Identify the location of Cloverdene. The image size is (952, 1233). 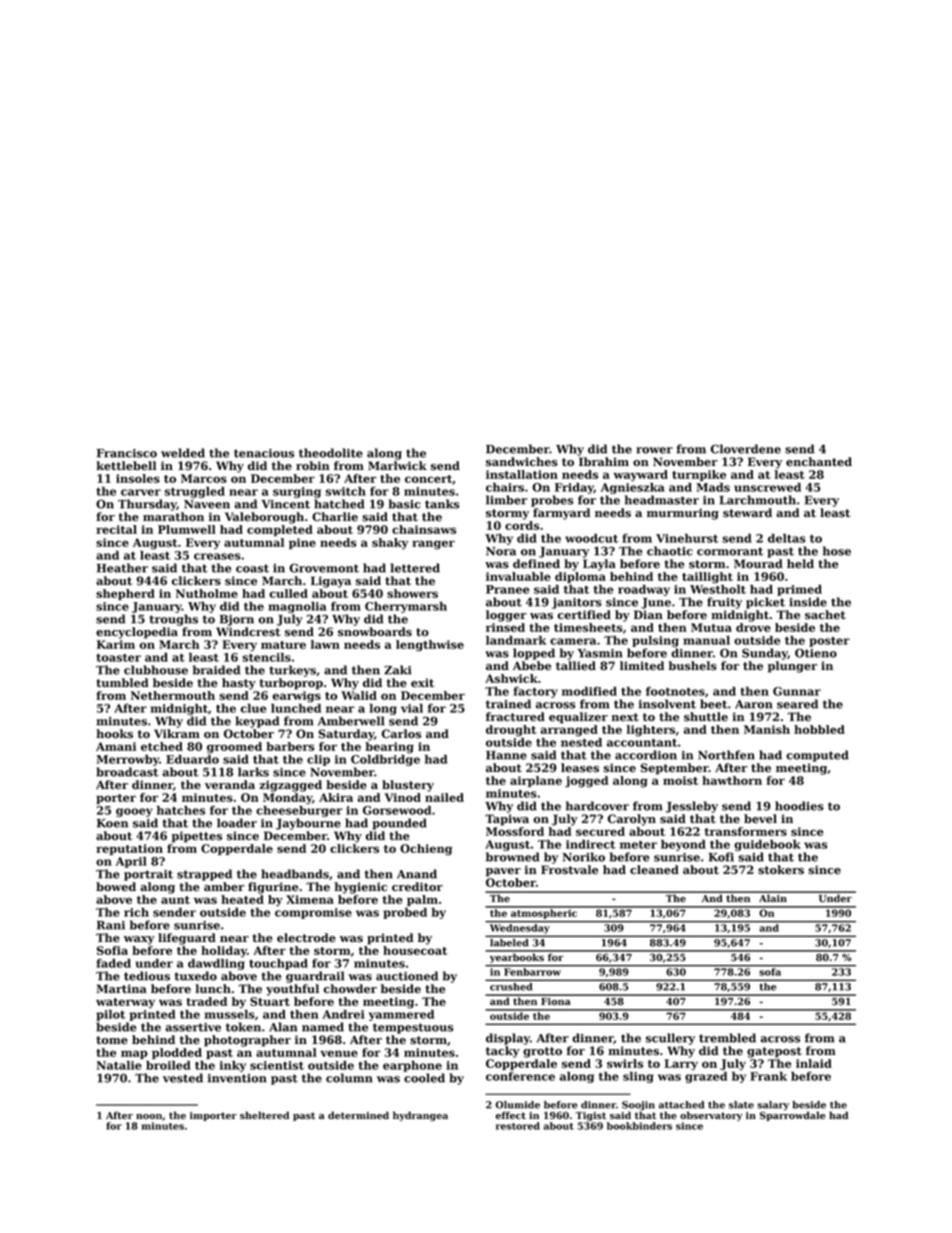
(746, 449).
